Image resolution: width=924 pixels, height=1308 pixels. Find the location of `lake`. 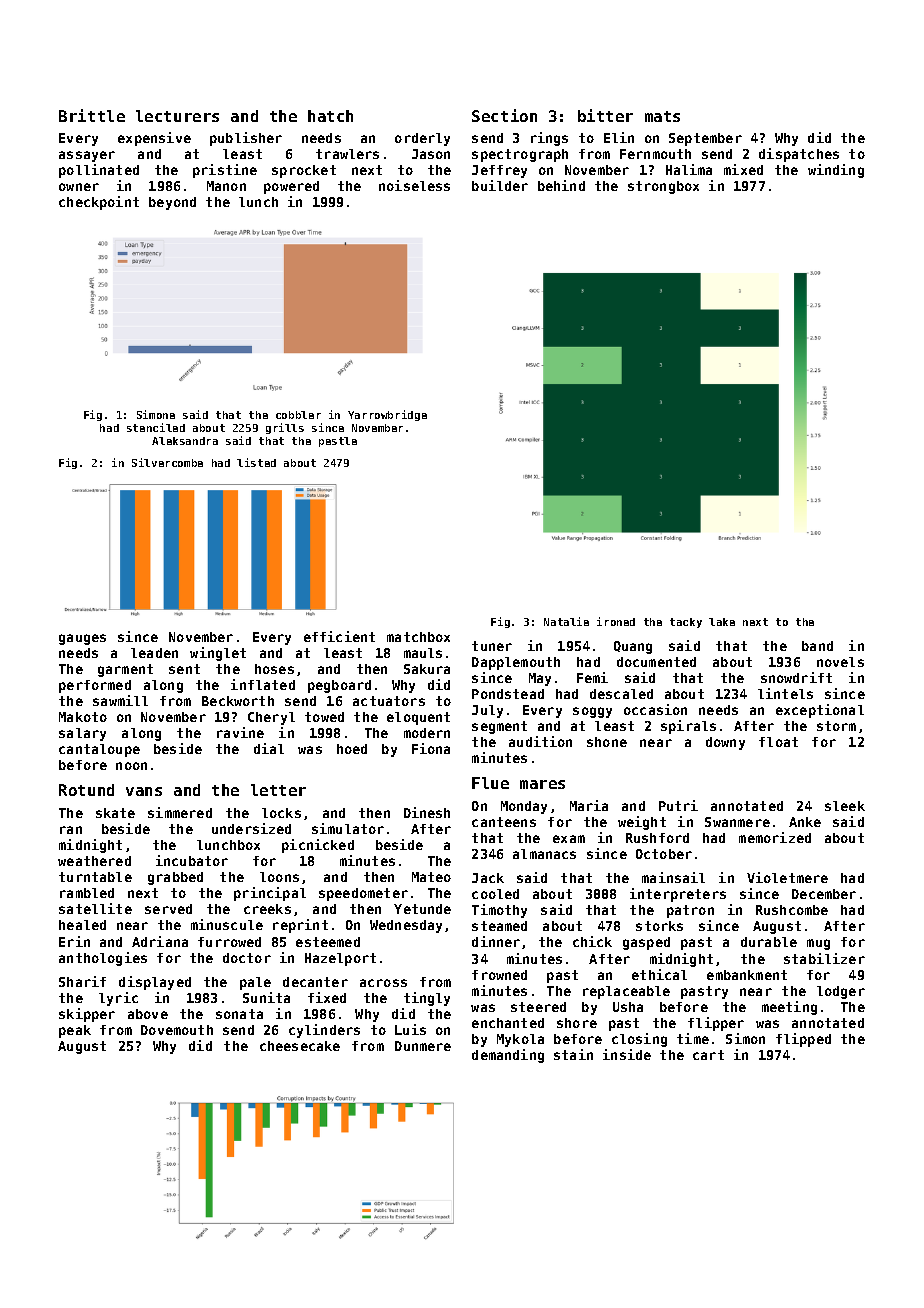

lake is located at coordinates (722, 622).
